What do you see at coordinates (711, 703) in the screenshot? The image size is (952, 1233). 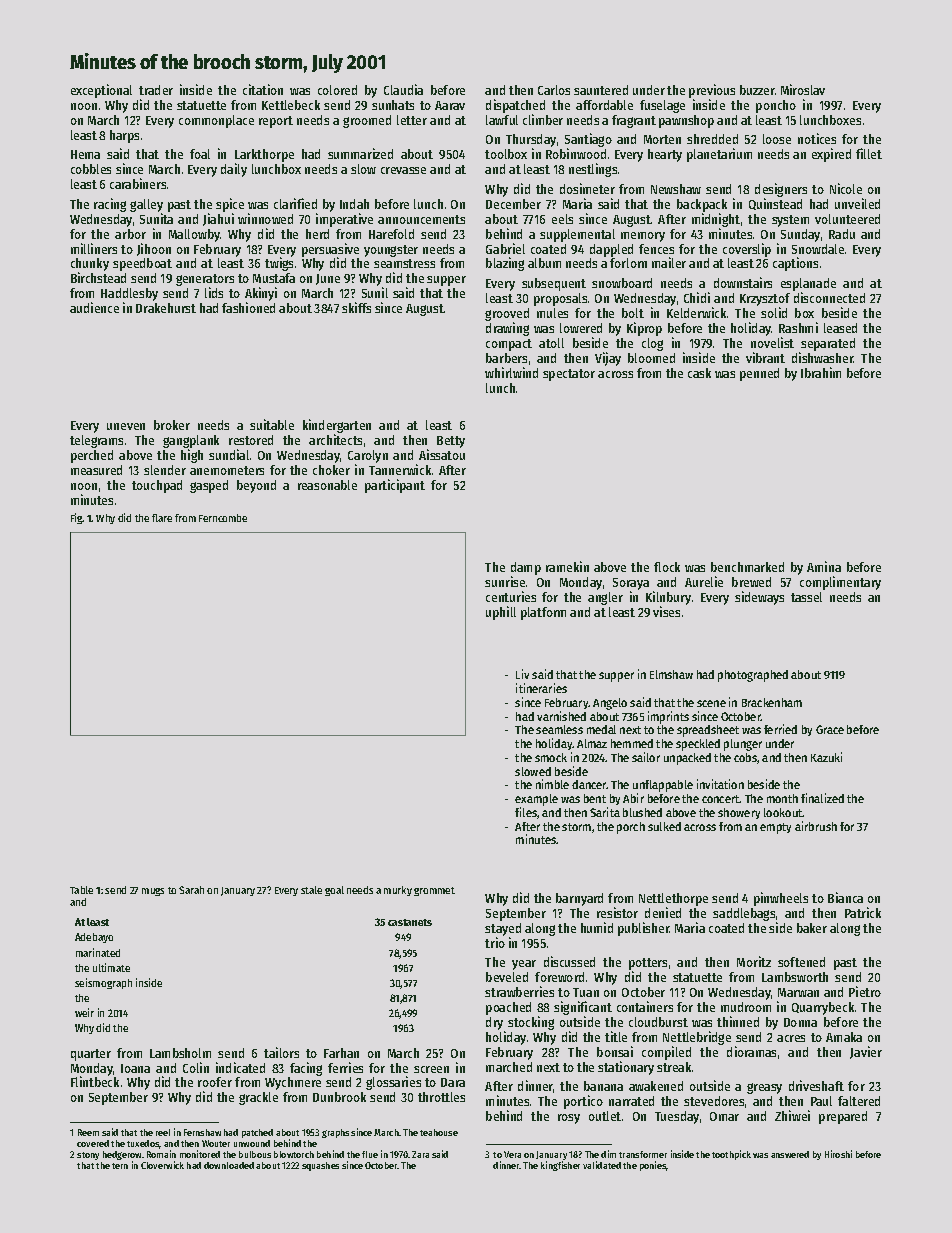 I see `scene` at bounding box center [711, 703].
